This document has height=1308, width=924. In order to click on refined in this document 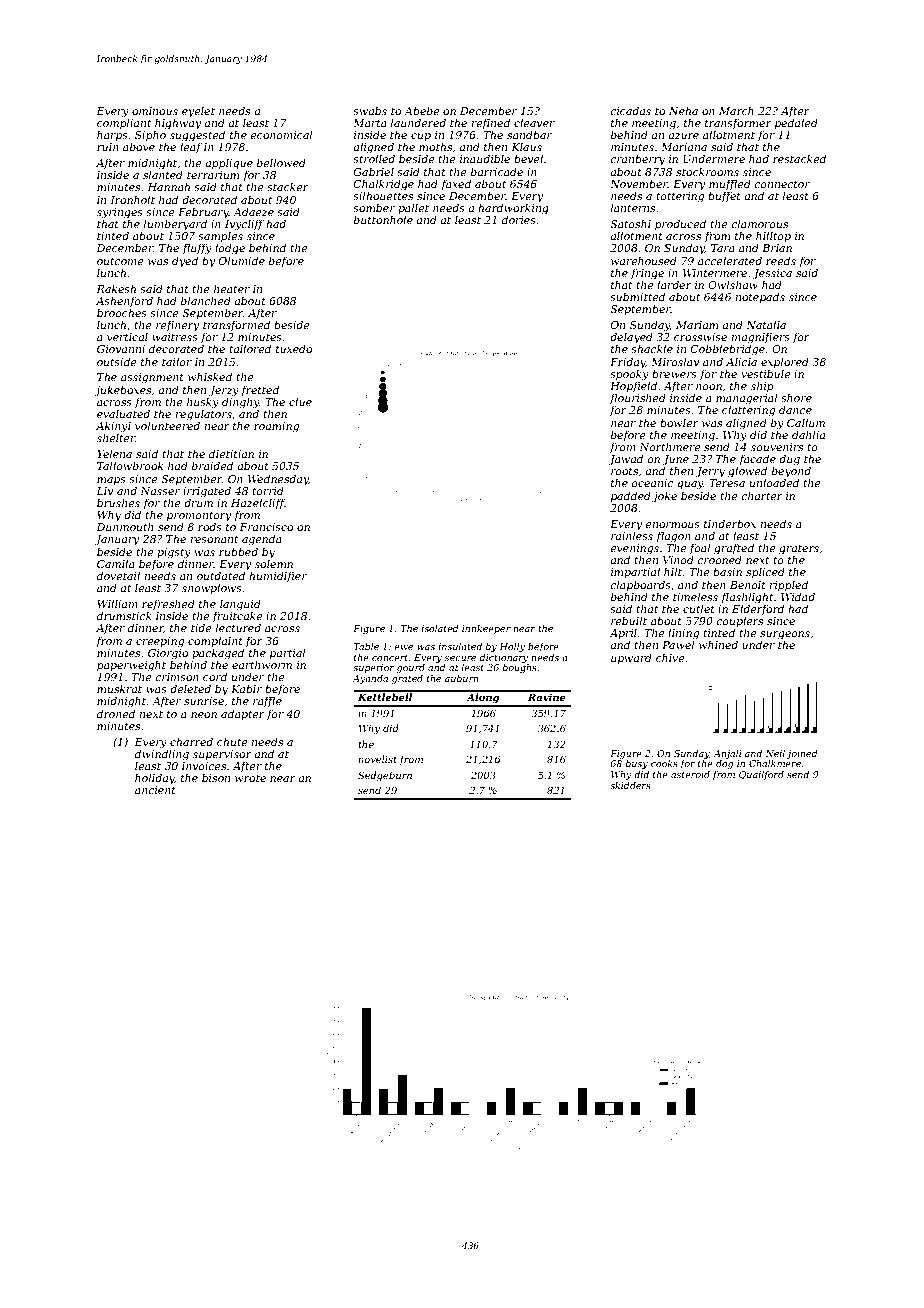, I will do `click(491, 123)`.
